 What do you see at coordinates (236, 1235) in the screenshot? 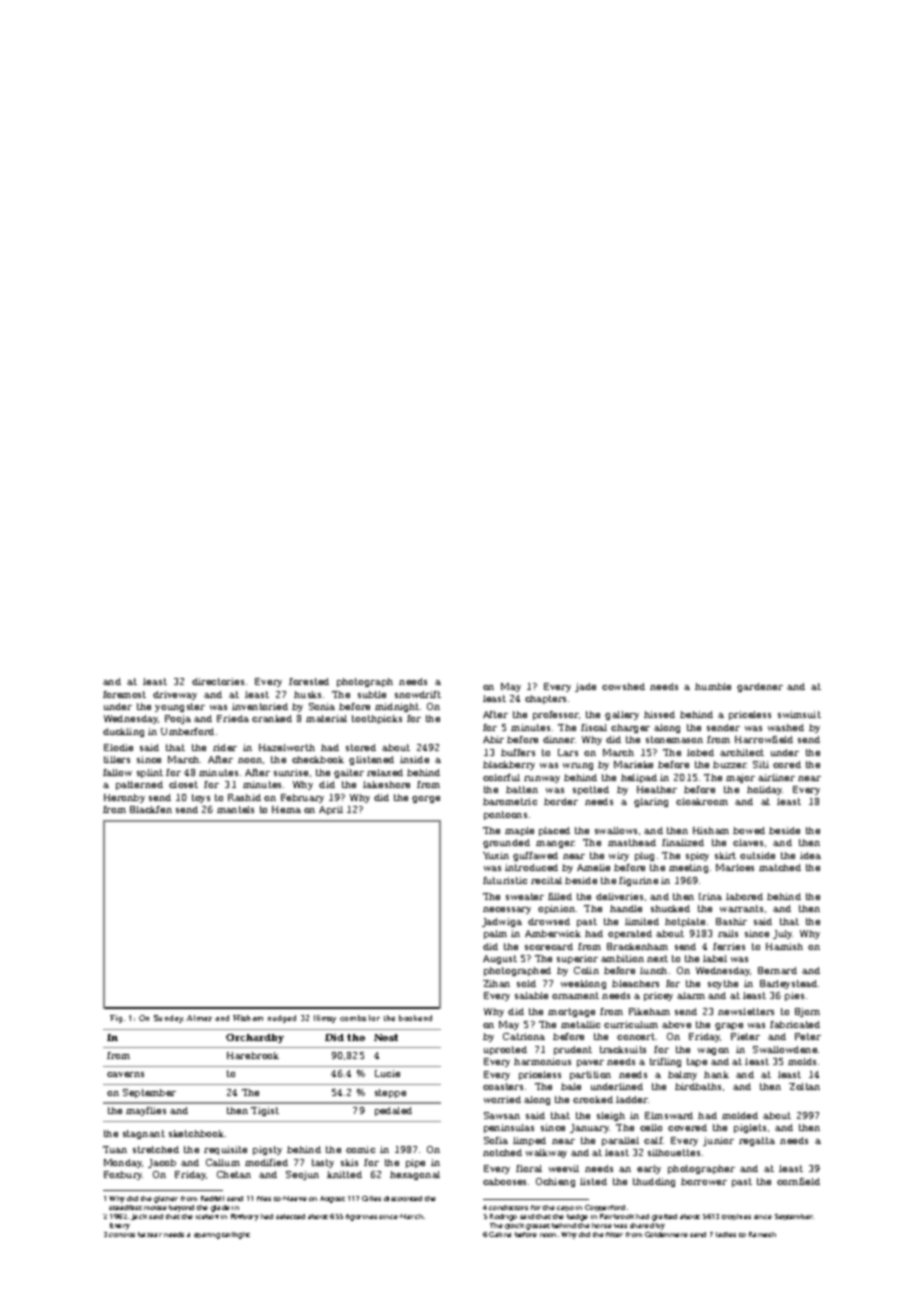
I see `taillight` at bounding box center [236, 1235].
